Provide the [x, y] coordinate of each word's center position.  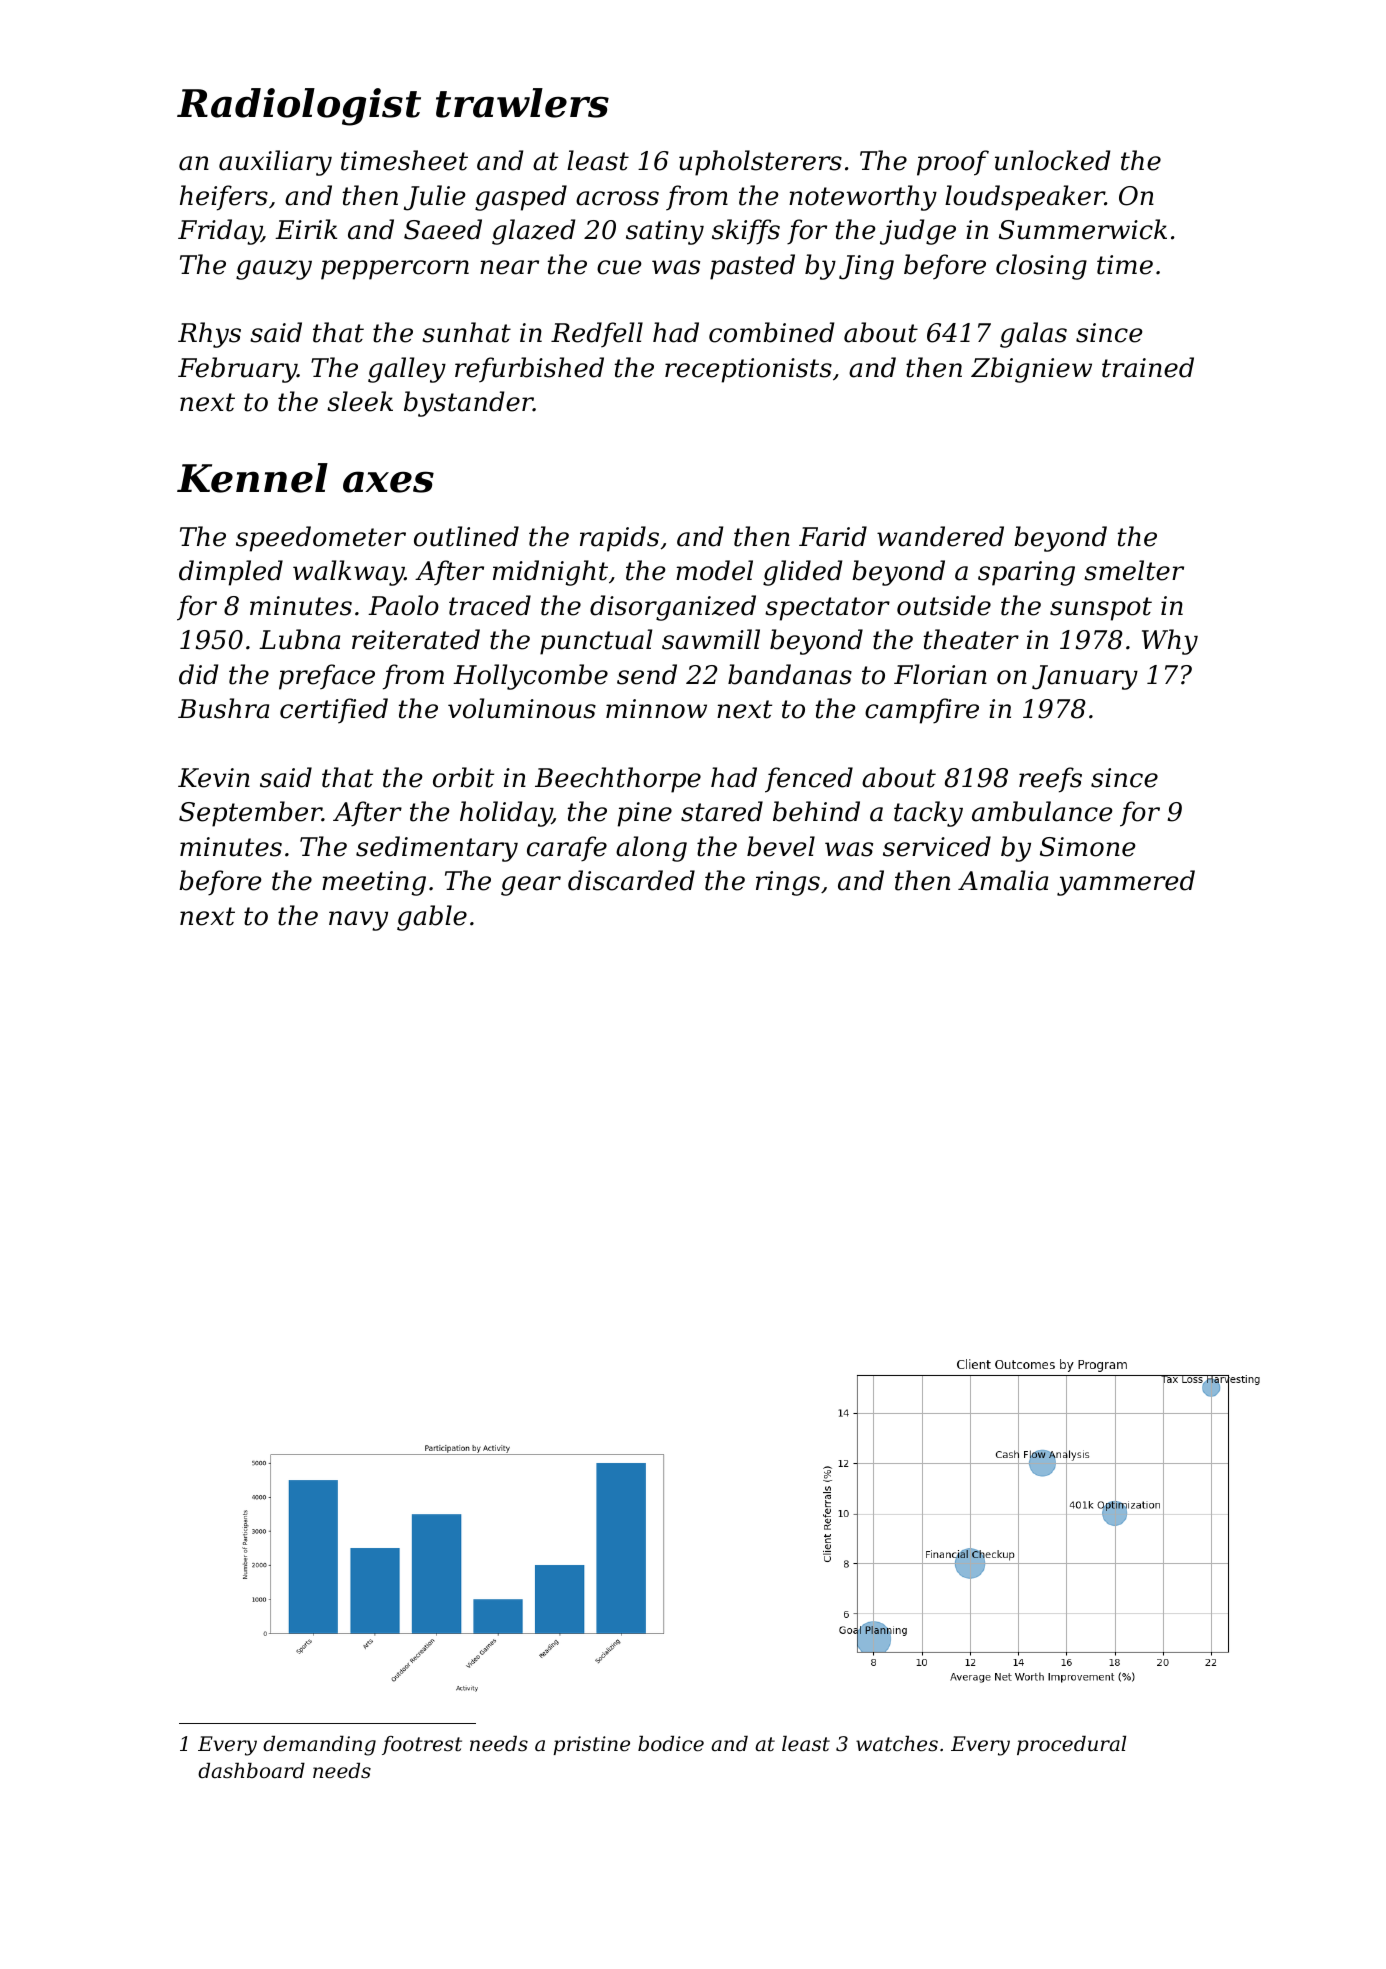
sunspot [1101, 609]
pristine [591, 1745]
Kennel [252, 478]
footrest [422, 1745]
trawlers [522, 103]
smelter [1134, 570]
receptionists [748, 370]
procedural [1071, 1745]
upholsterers [760, 163]
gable [432, 918]
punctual [596, 642]
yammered [1126, 883]
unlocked [1052, 160]
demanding [319, 1746]
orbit [463, 777]
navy [358, 921]
